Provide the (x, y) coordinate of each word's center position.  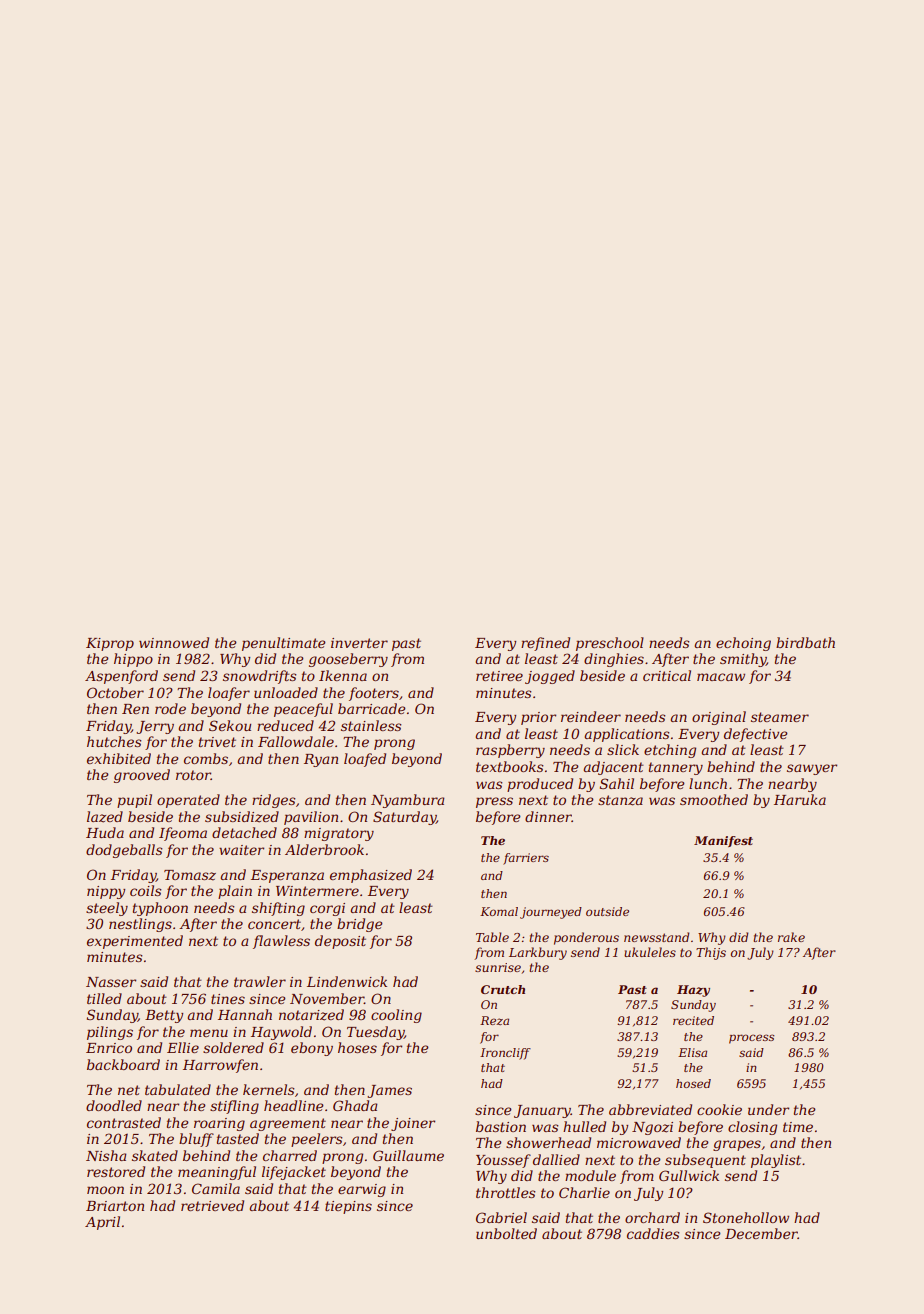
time (798, 1127)
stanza (620, 800)
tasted (238, 1138)
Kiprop (110, 644)
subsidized (242, 817)
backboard (123, 1064)
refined (545, 644)
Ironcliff (505, 1054)
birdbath (805, 642)
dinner (548, 816)
